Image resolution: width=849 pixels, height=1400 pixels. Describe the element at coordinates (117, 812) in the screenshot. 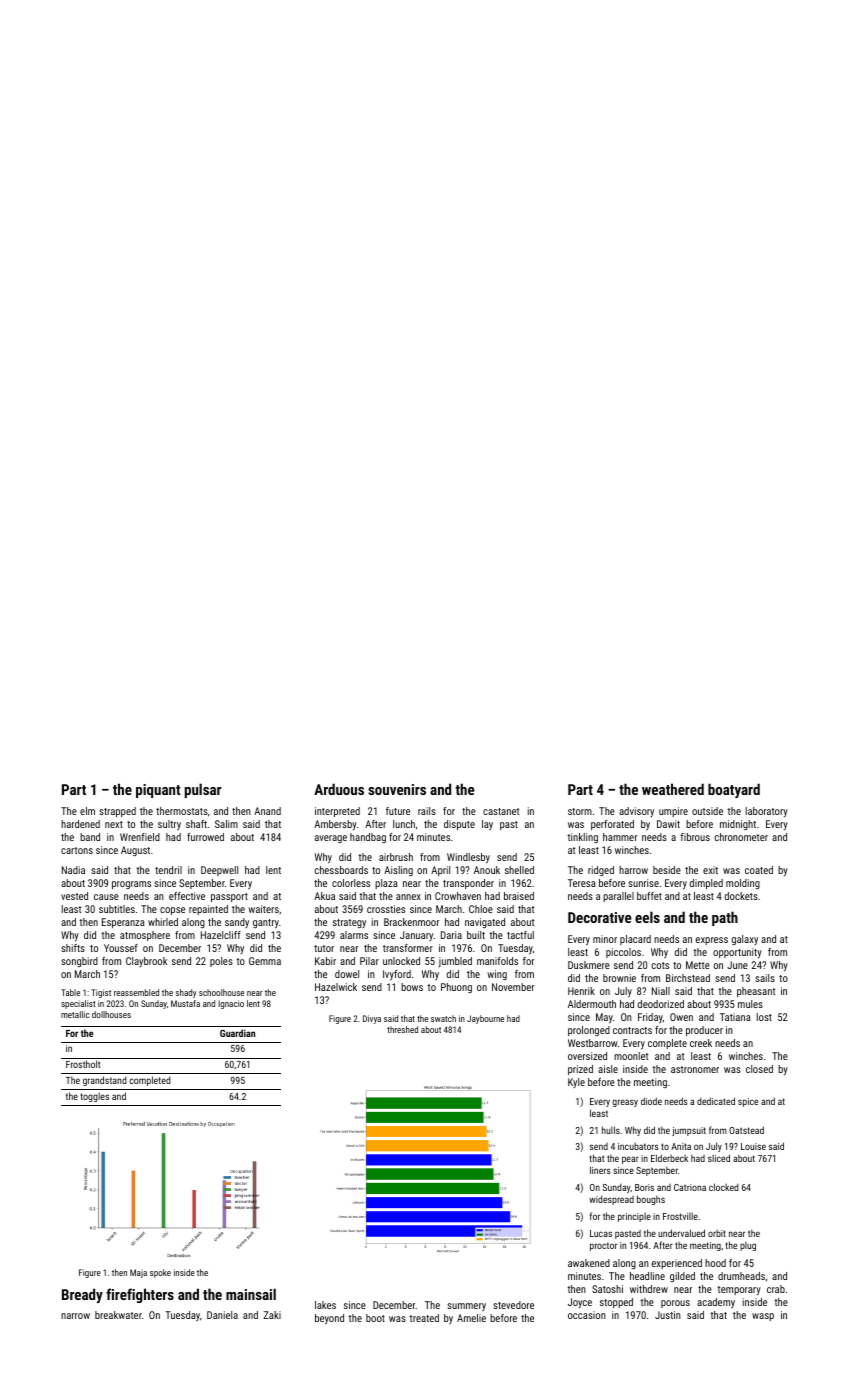

I see `strapped` at that location.
